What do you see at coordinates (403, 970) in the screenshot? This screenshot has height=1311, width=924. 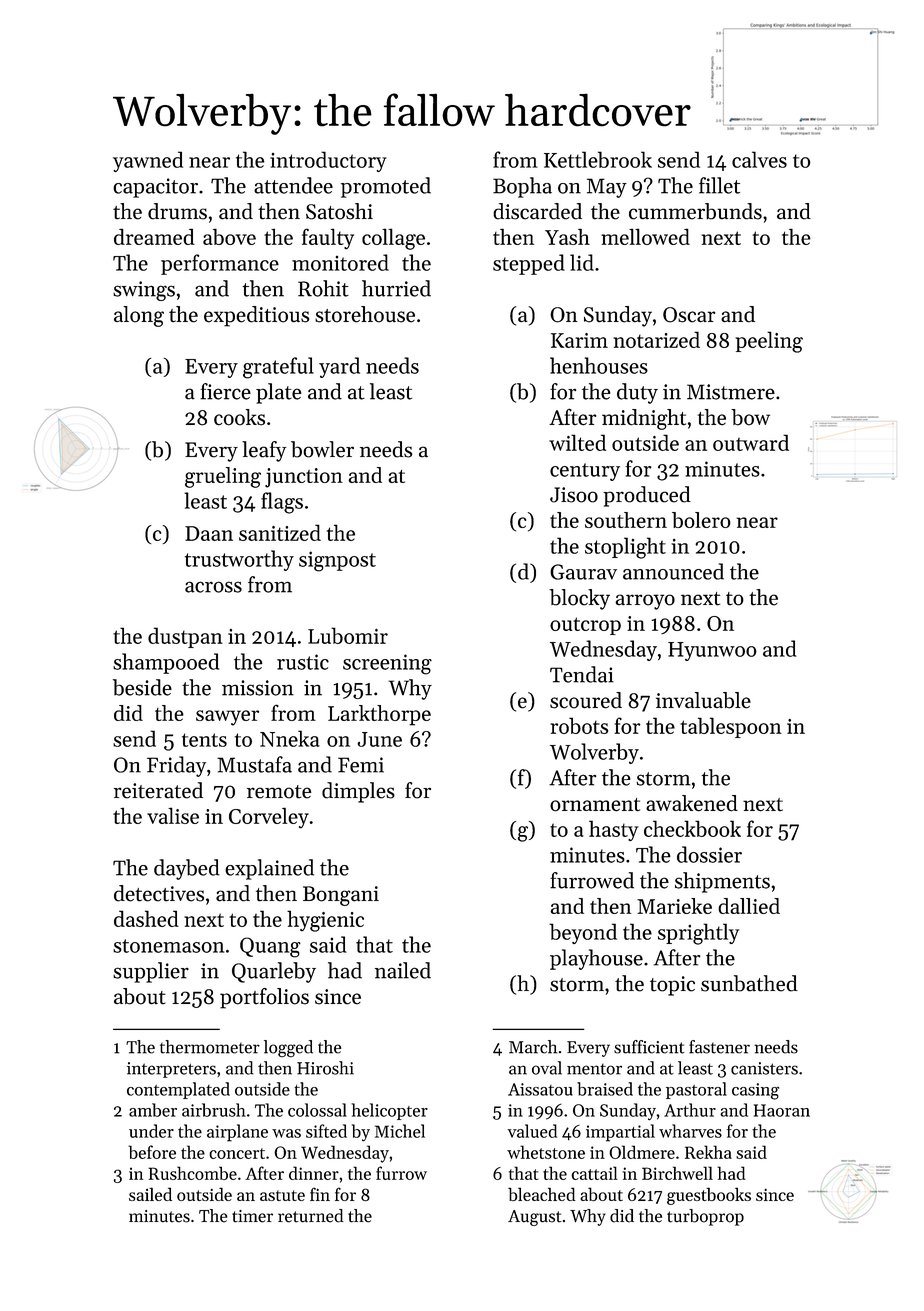 I see `nailed` at bounding box center [403, 970].
